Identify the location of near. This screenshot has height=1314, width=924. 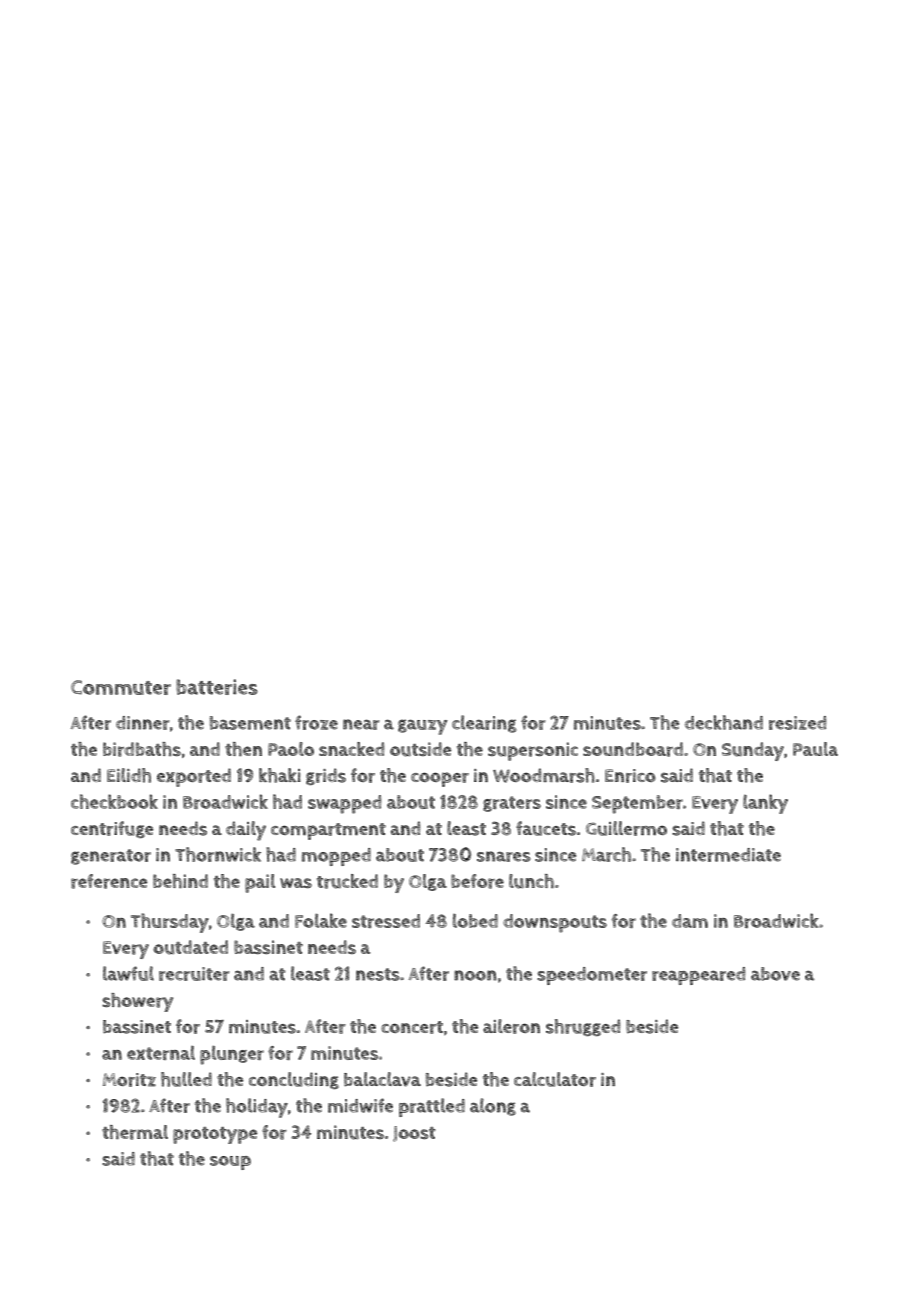
(361, 724).
